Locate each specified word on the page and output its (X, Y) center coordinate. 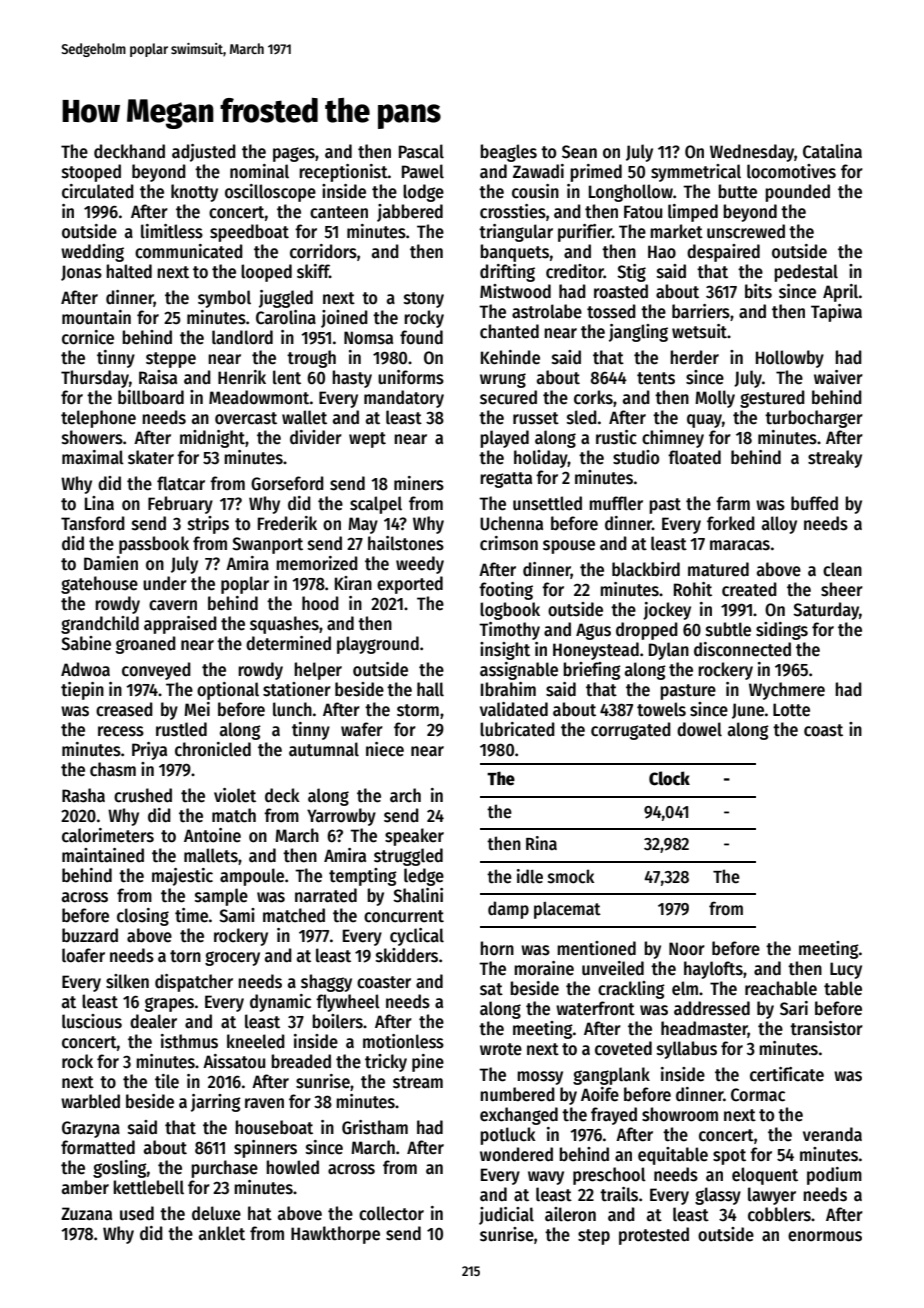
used (137, 1213)
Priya (149, 751)
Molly (715, 399)
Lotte (791, 710)
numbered (517, 1094)
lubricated (517, 729)
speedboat (249, 233)
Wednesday (752, 153)
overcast (246, 418)
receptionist (343, 173)
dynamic (280, 1003)
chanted (509, 331)
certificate (787, 1074)
